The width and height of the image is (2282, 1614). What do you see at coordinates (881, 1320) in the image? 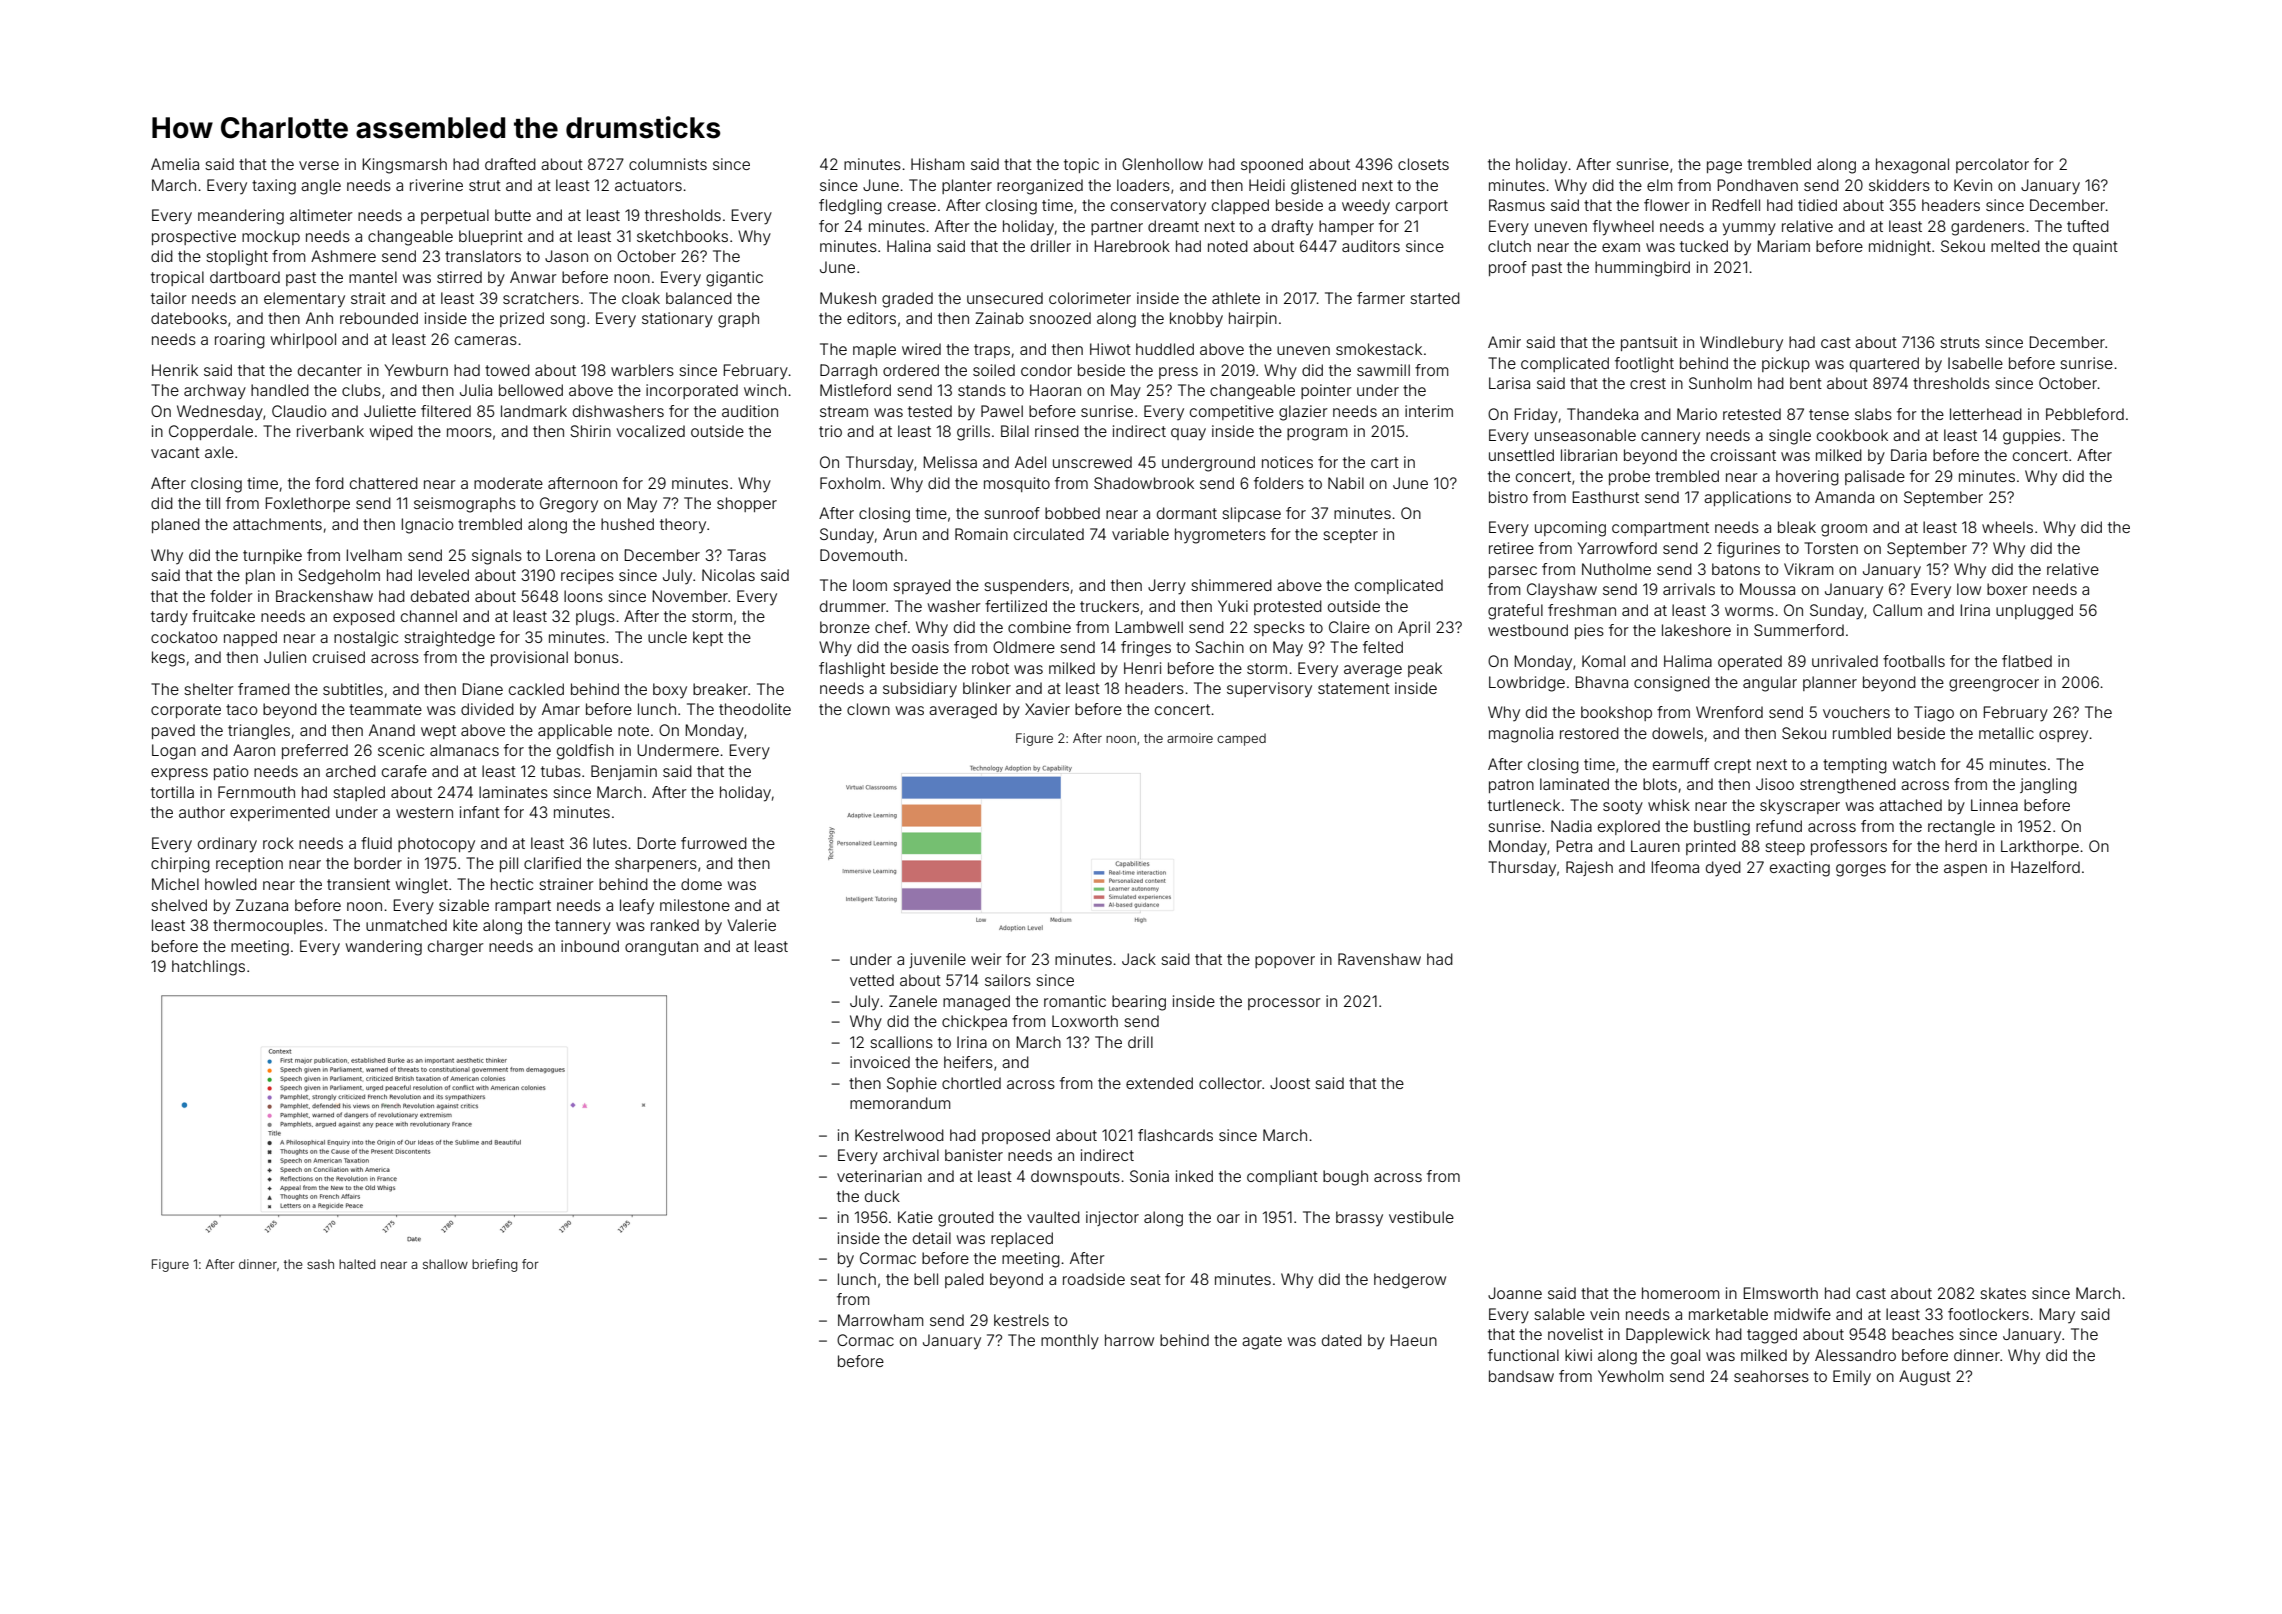
I see `Marrowham` at bounding box center [881, 1320].
